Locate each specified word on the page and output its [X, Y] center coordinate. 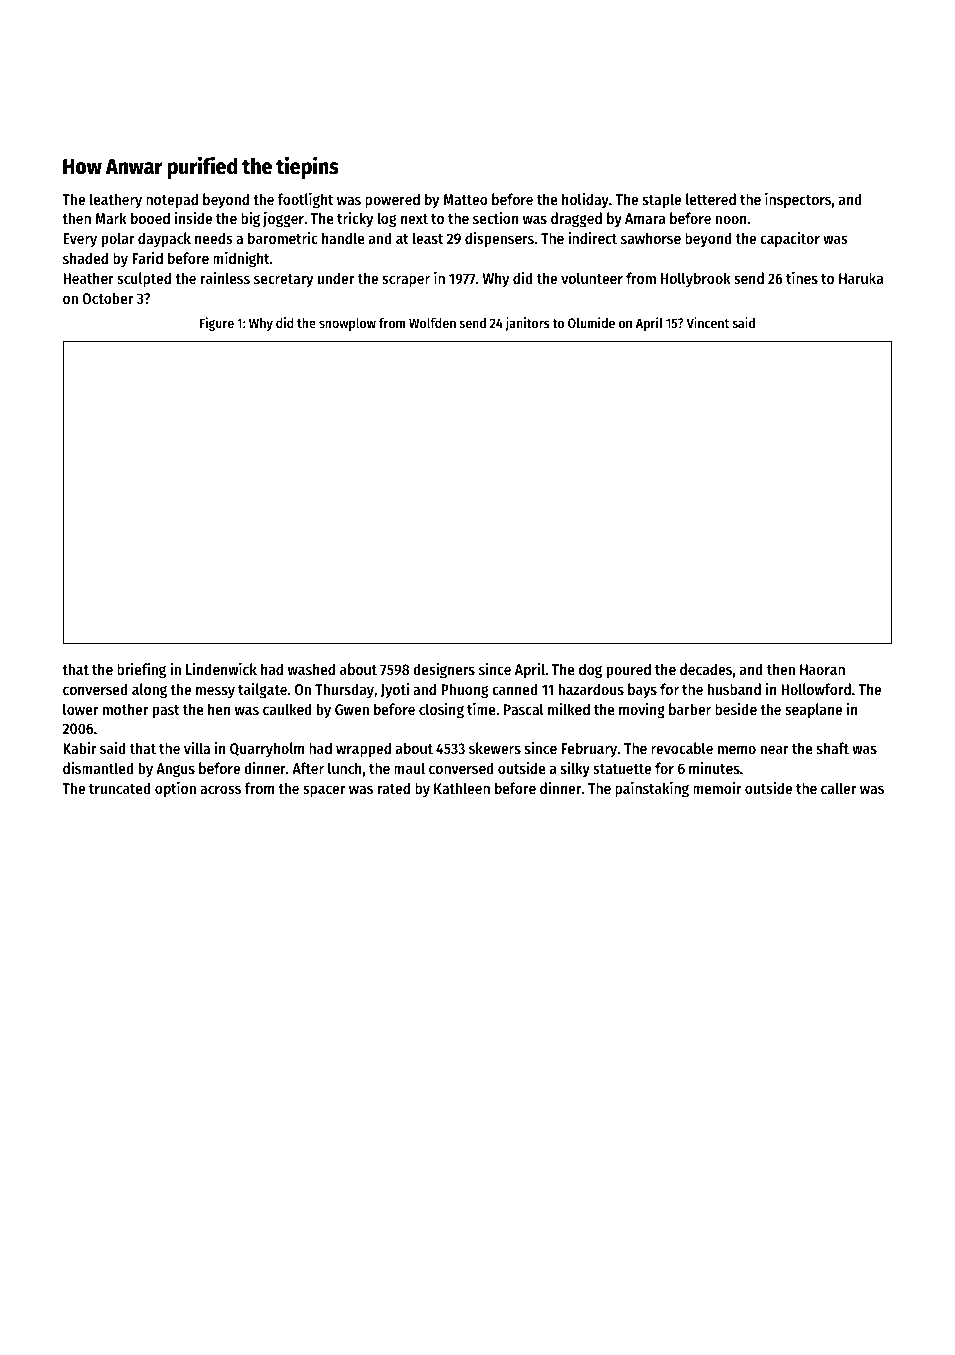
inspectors [798, 200]
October [107, 298]
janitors [527, 324]
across [220, 789]
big [250, 220]
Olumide [591, 322]
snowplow [347, 324]
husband [734, 689]
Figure [217, 324]
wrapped [363, 750]
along [149, 691]
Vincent [708, 322]
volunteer [592, 278]
